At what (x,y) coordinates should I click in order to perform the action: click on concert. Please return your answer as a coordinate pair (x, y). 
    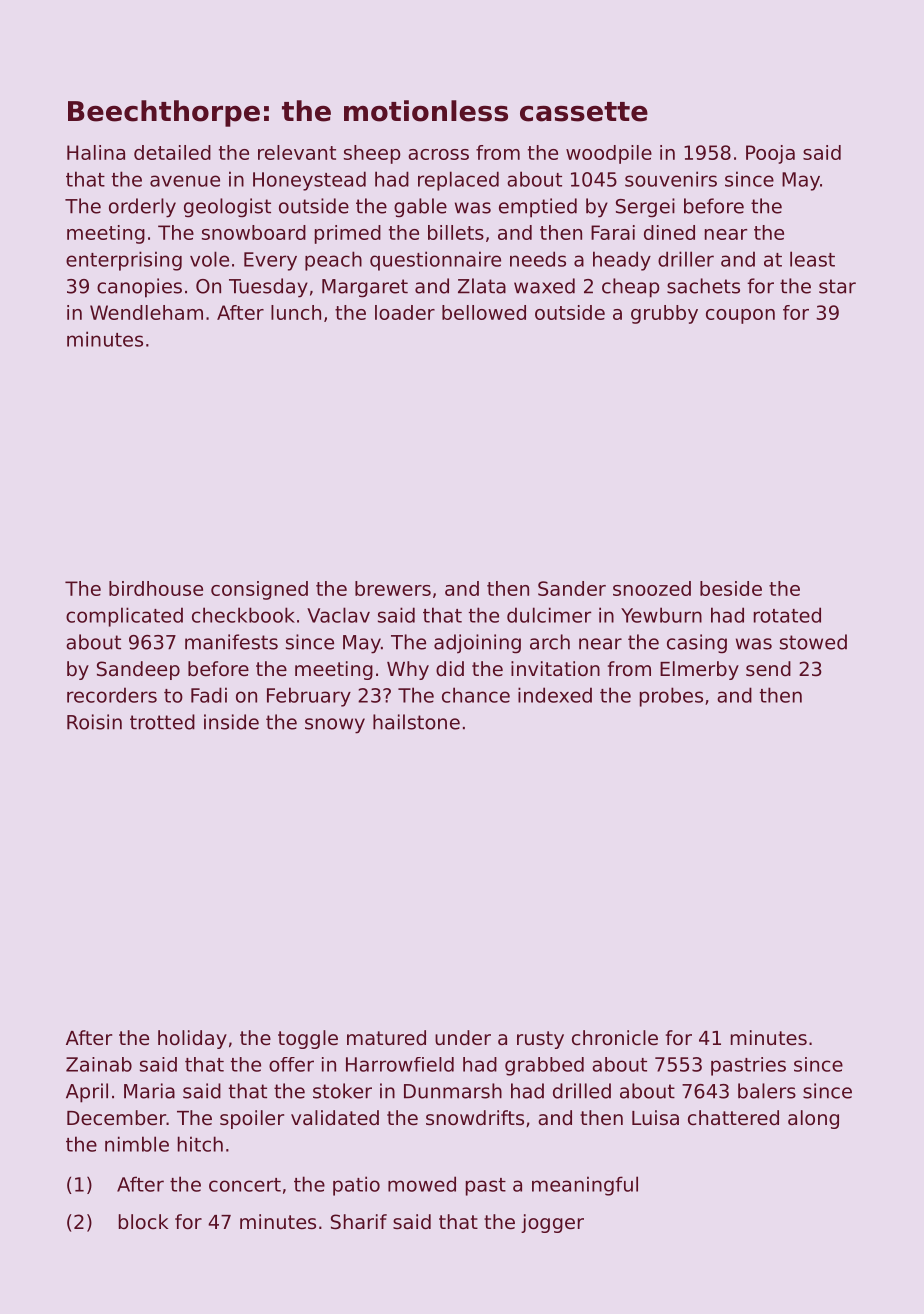
    Looking at the image, I should click on (245, 1185).
